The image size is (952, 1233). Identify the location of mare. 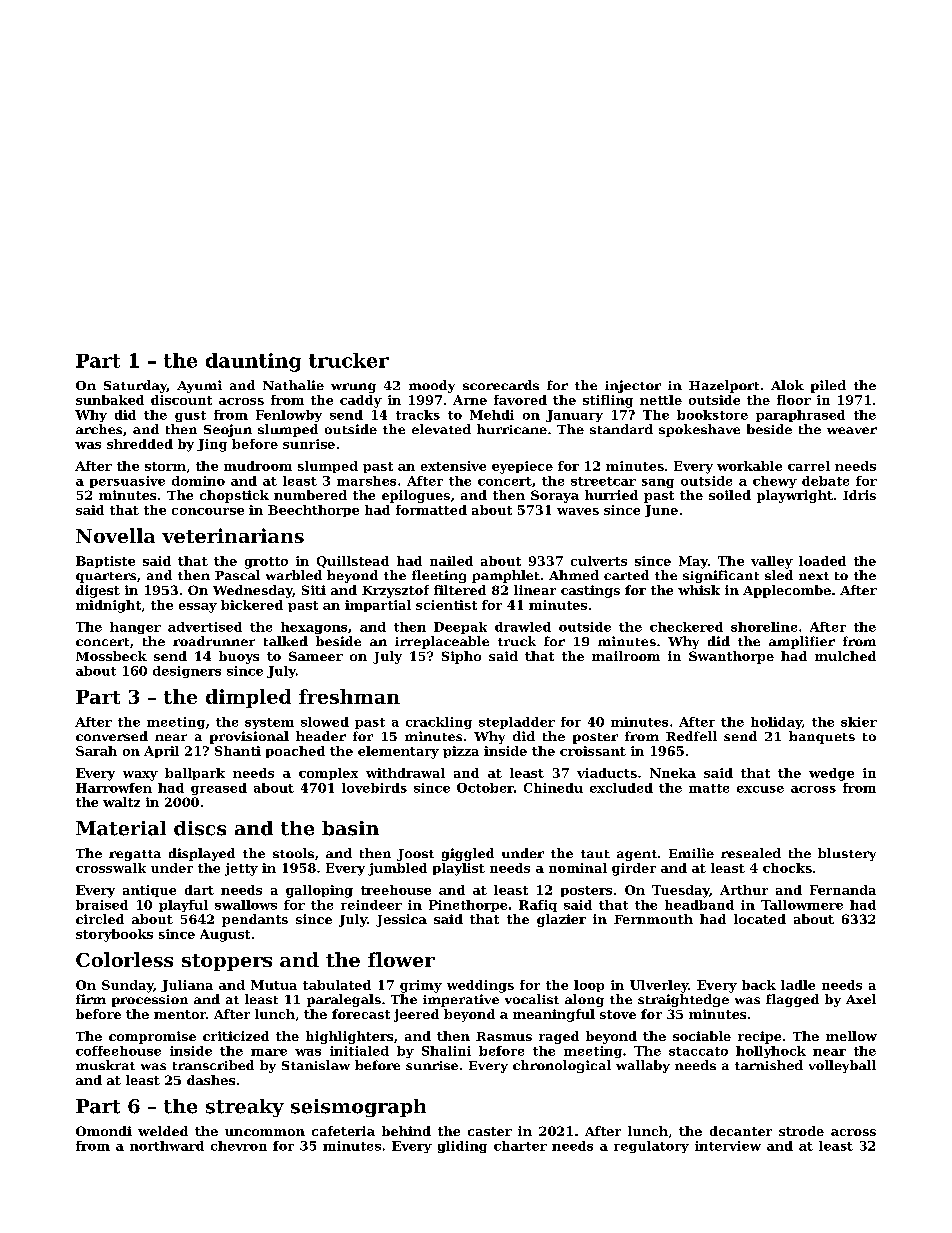
(269, 1052).
